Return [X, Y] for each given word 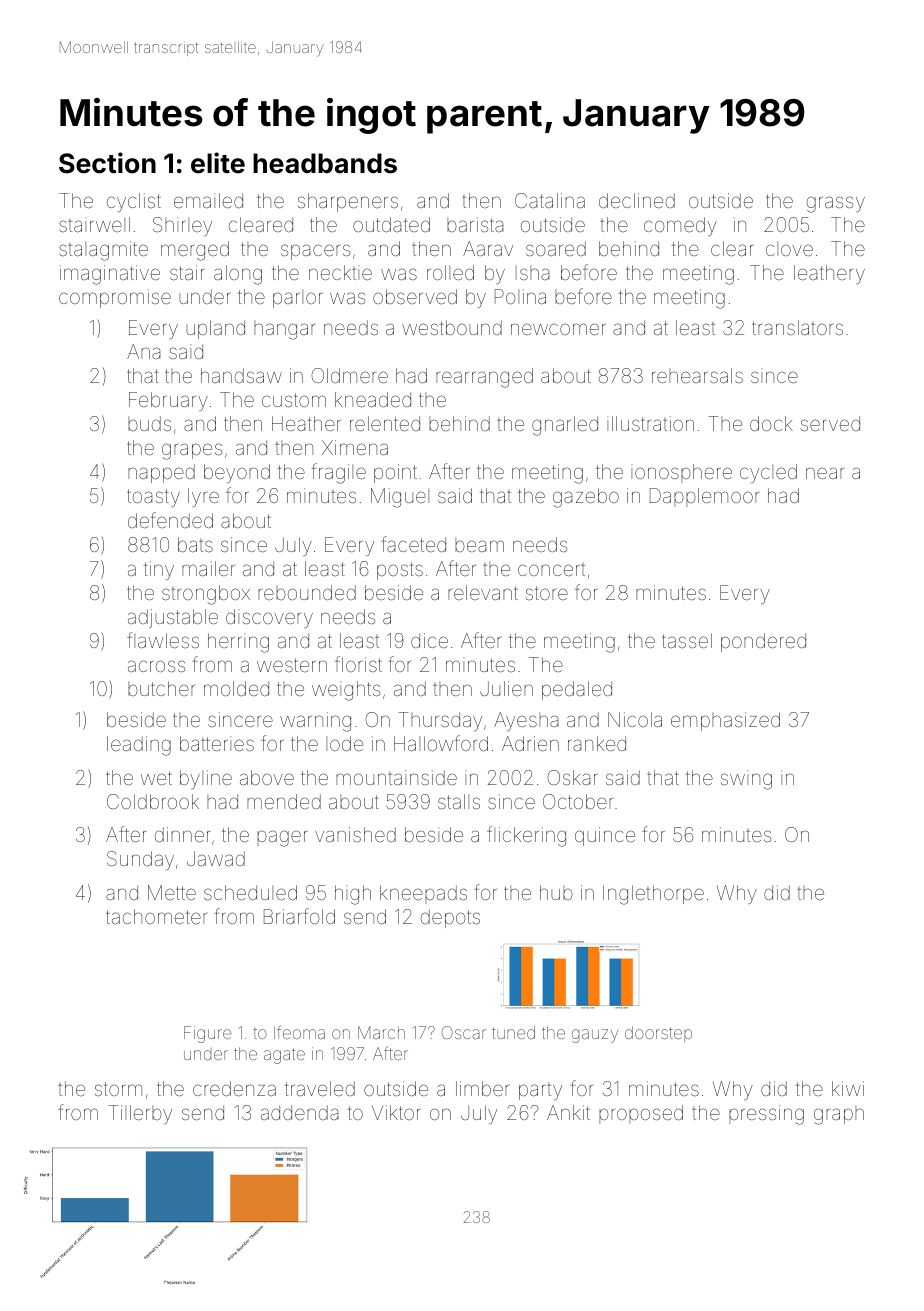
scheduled [250, 892]
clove [789, 249]
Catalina [550, 200]
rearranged [484, 378]
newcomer [558, 329]
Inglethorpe [653, 895]
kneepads [423, 894]
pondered [763, 642]
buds [149, 423]
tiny [159, 570]
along [238, 275]
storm [118, 1089]
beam [479, 545]
